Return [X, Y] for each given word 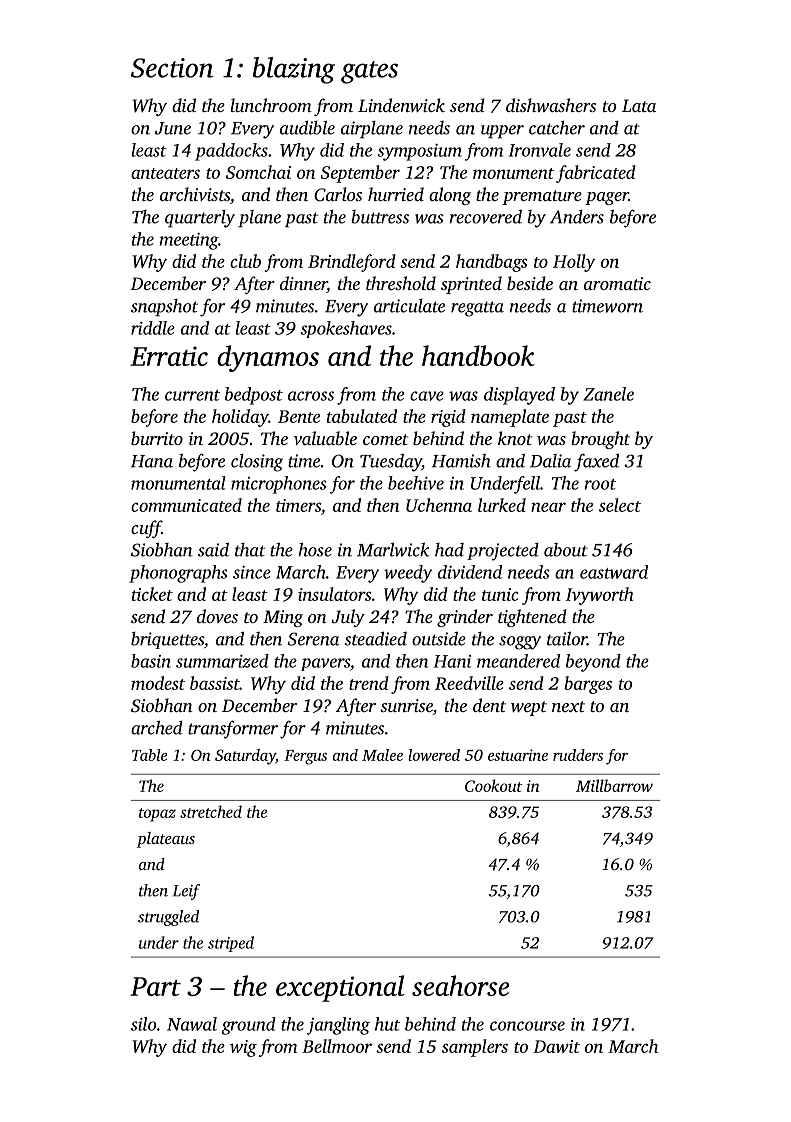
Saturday [245, 757]
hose [315, 549]
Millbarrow [614, 785]
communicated [186, 505]
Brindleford [352, 263]
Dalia [550, 461]
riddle [153, 328]
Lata [639, 105]
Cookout [493, 785]
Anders [577, 217]
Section [172, 68]
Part [155, 986]
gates [369, 72]
